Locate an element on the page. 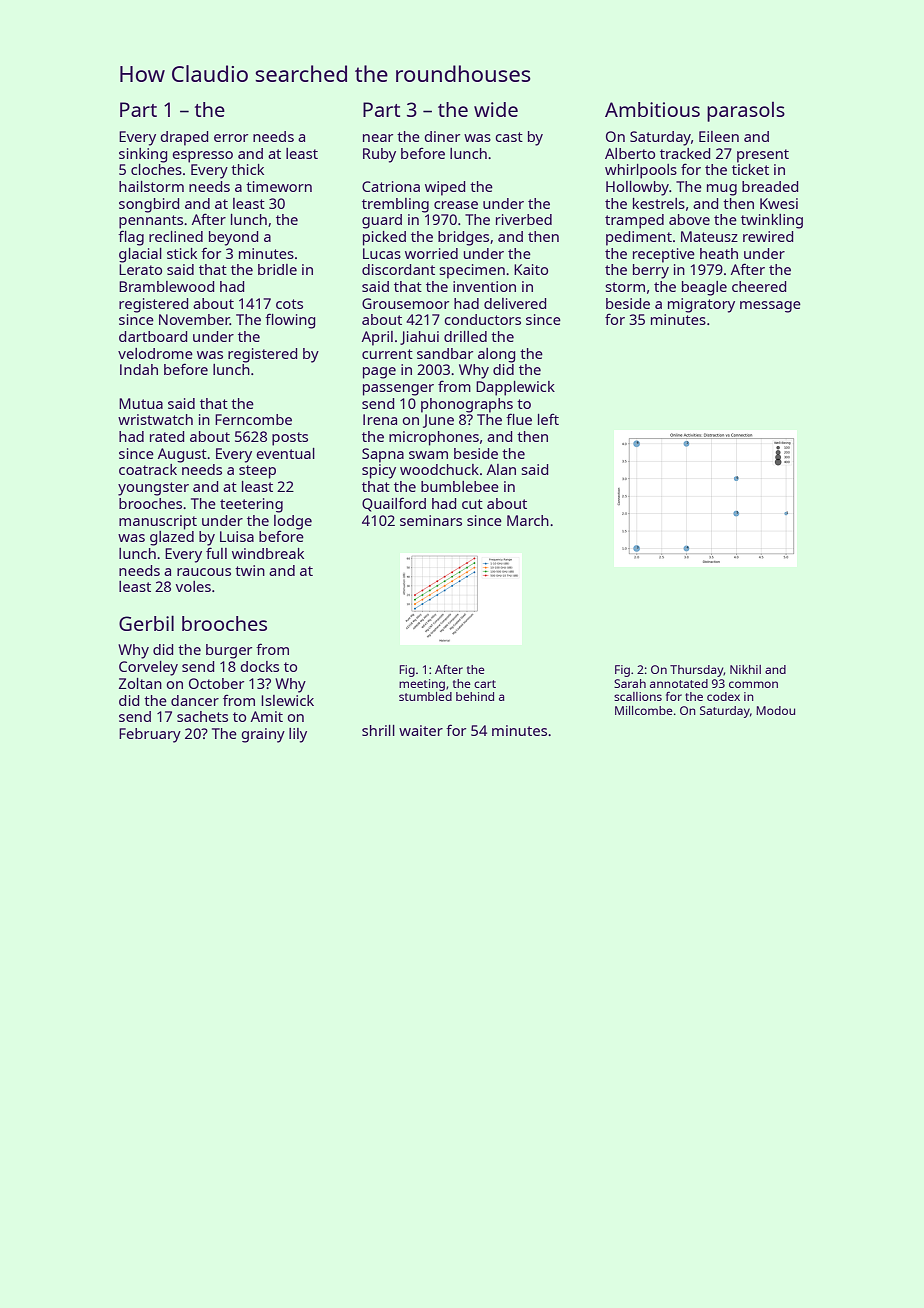  microphones is located at coordinates (434, 438).
